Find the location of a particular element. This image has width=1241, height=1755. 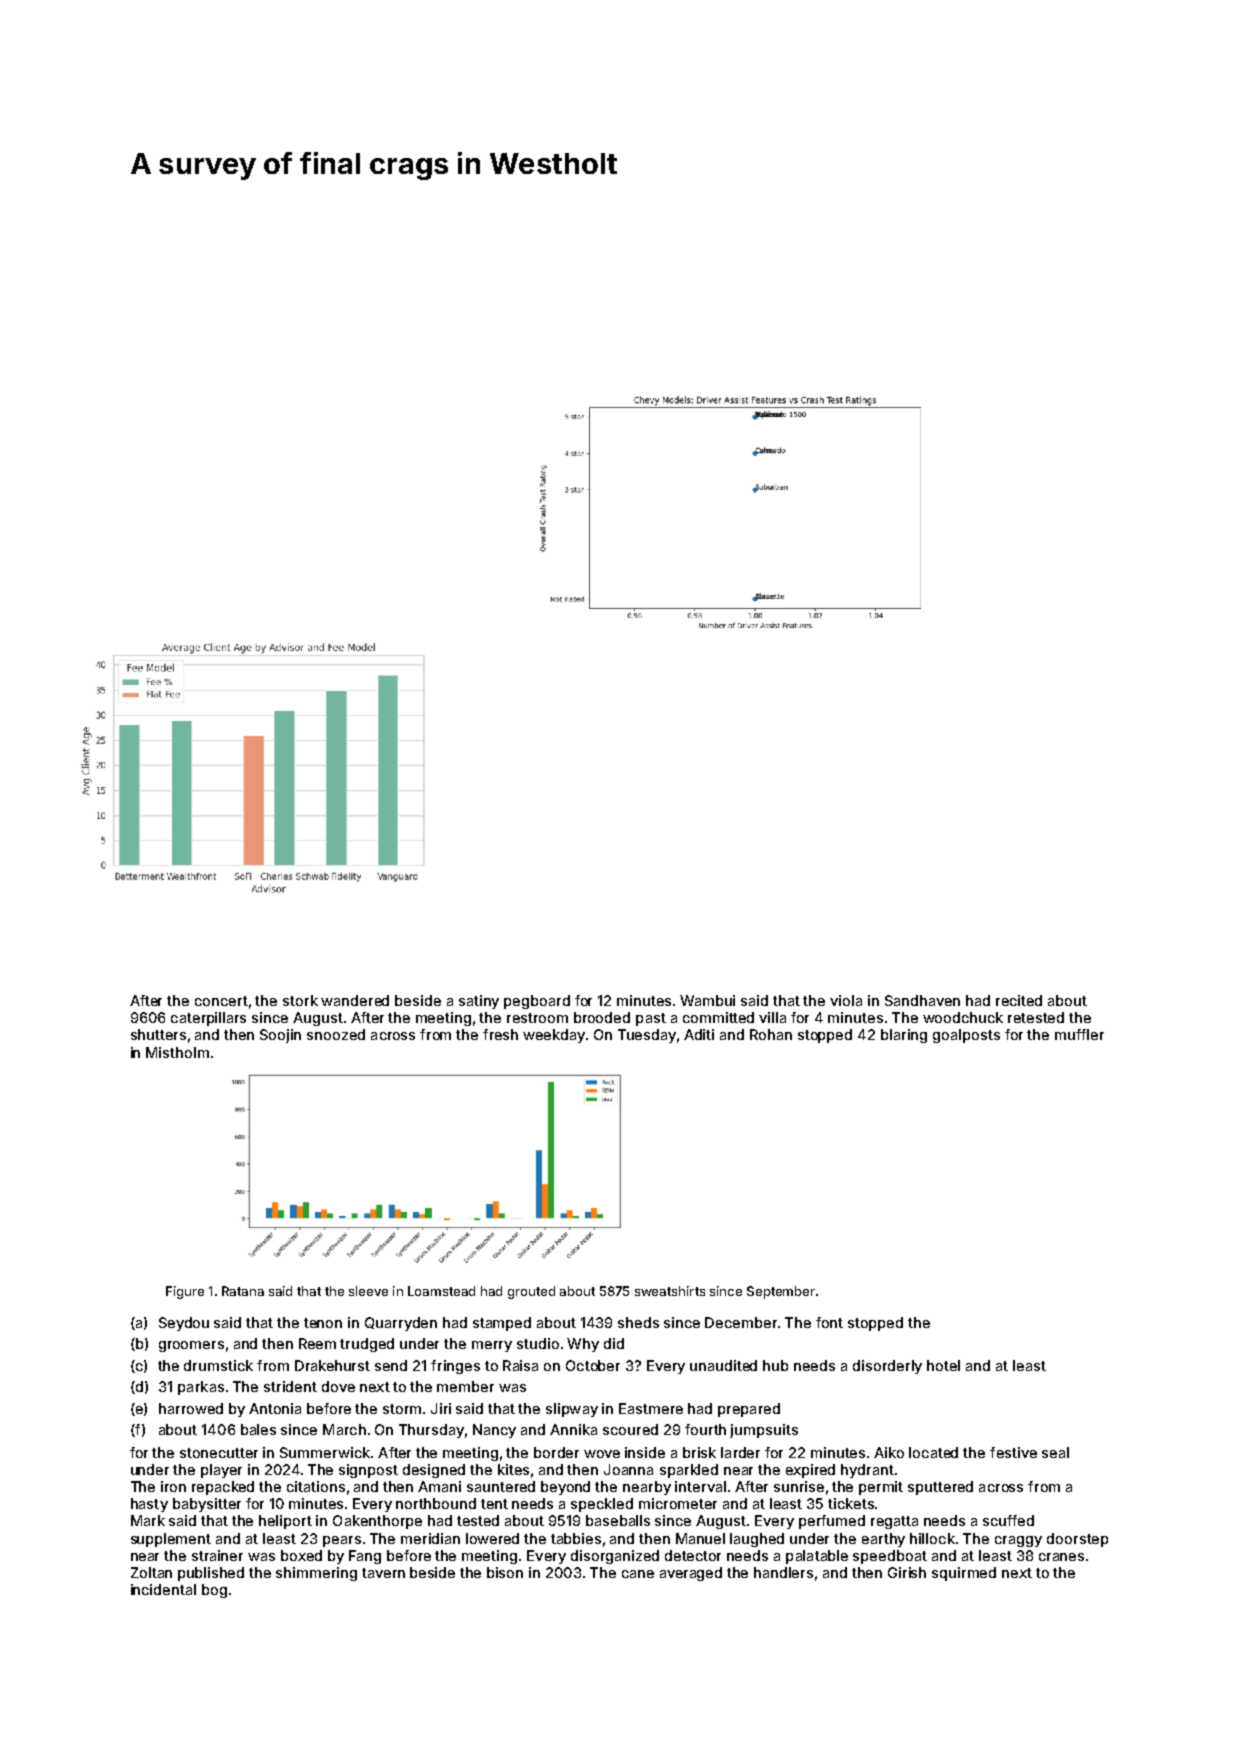

hotel is located at coordinates (943, 1365).
